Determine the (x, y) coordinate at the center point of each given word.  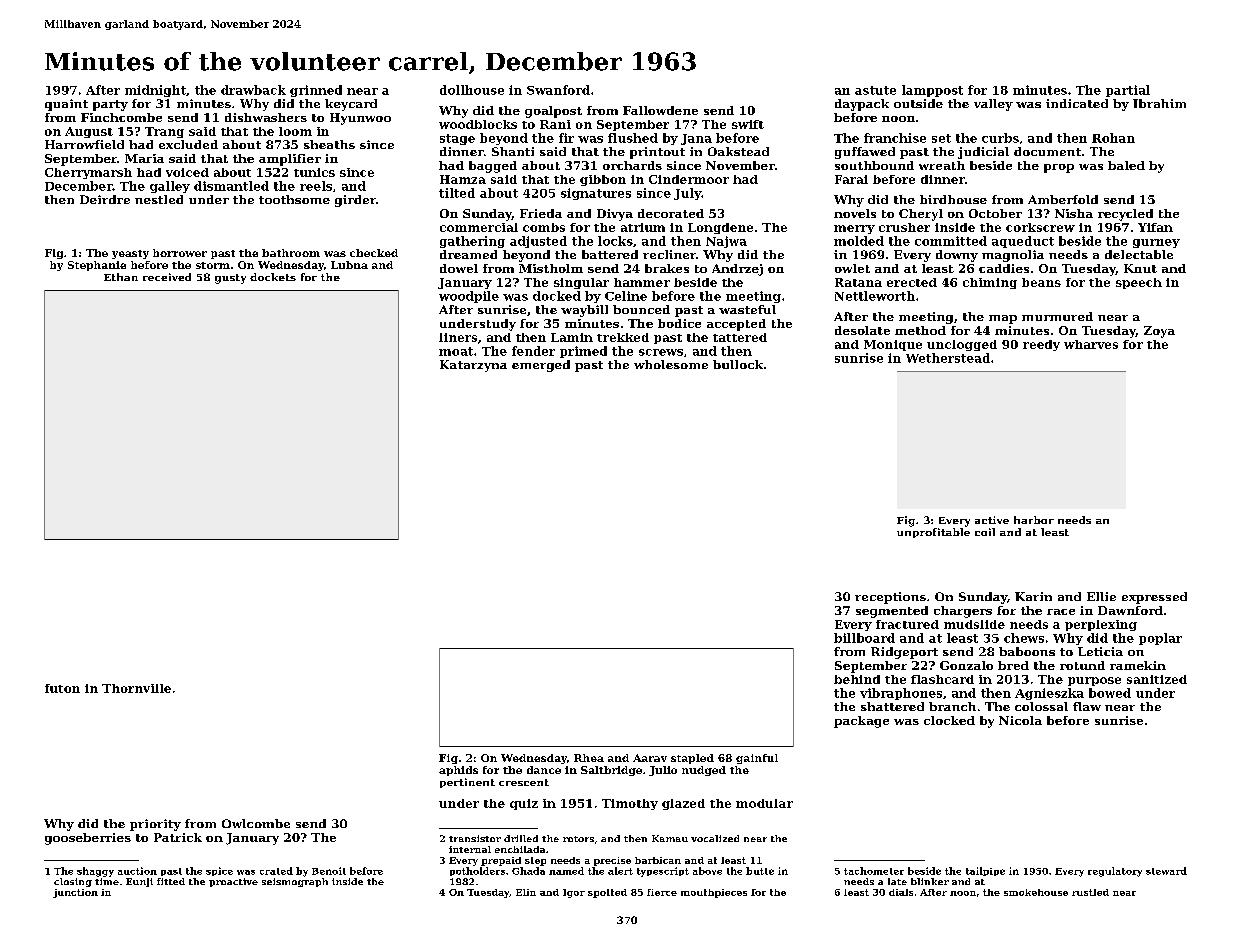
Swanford (558, 90)
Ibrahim (1159, 103)
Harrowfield (84, 144)
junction (75, 893)
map (1003, 319)
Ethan (121, 277)
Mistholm (551, 268)
